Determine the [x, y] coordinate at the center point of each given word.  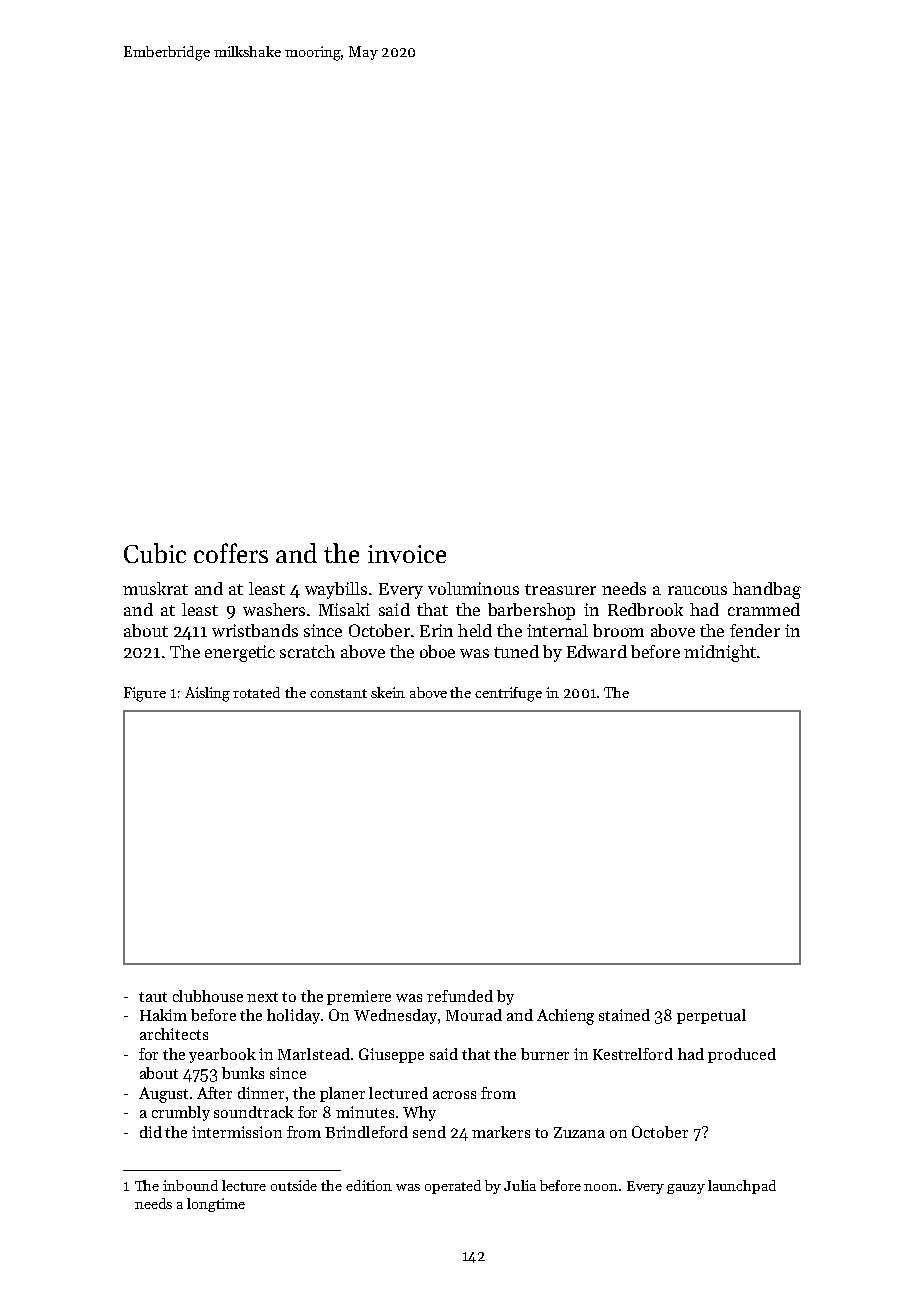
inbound [190, 1185]
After [214, 1093]
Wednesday [395, 1016]
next [262, 997]
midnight [720, 653]
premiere [359, 997]
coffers [231, 553]
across [454, 1095]
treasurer [560, 589]
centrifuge [508, 694]
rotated [256, 692]
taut [153, 997]
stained [624, 1015]
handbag [767, 590]
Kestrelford [633, 1054]
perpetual [711, 1016]
